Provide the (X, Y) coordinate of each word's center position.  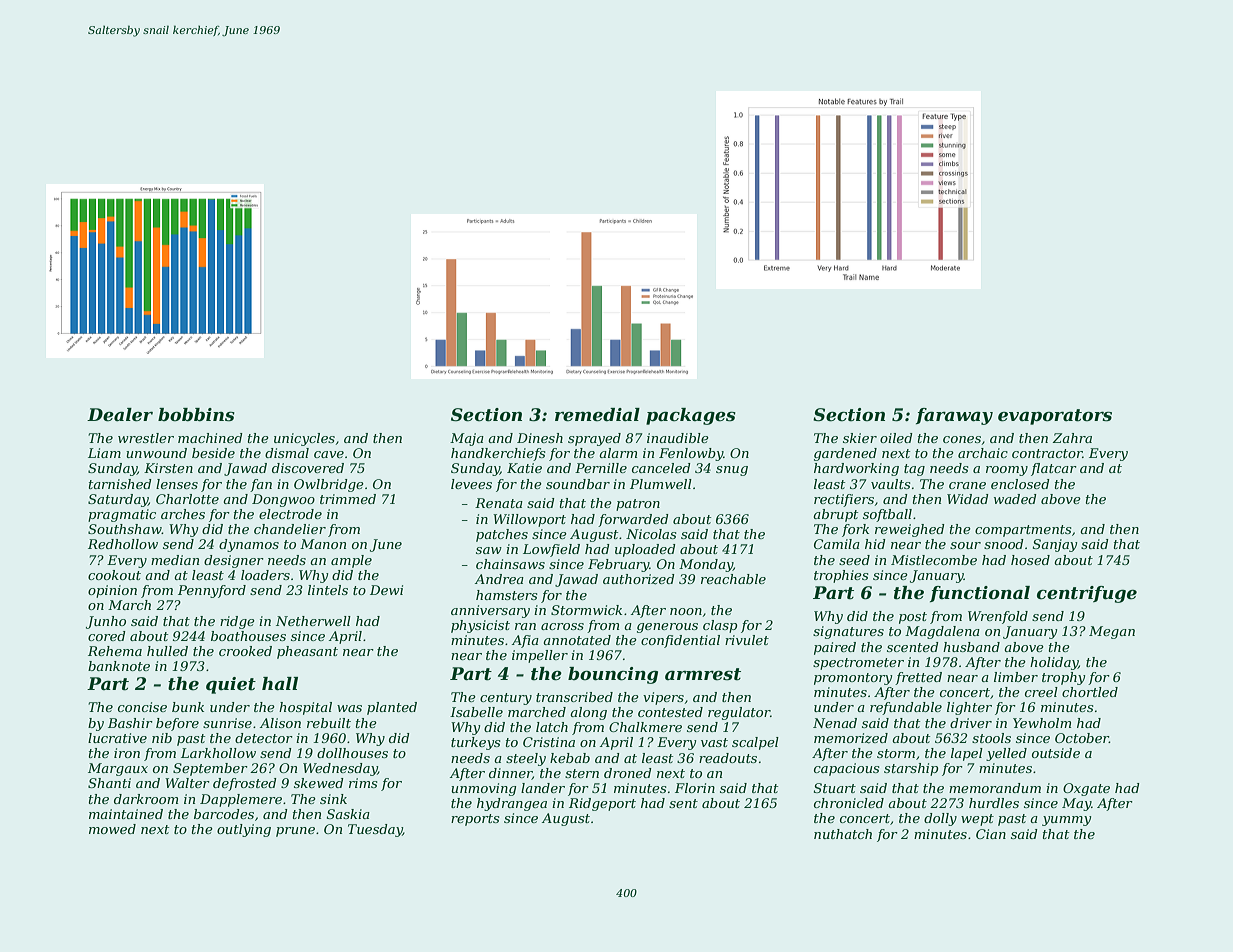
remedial (597, 415)
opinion (112, 591)
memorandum (995, 788)
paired (835, 648)
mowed (112, 829)
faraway (954, 416)
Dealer (120, 415)
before (177, 724)
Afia (525, 641)
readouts (728, 758)
